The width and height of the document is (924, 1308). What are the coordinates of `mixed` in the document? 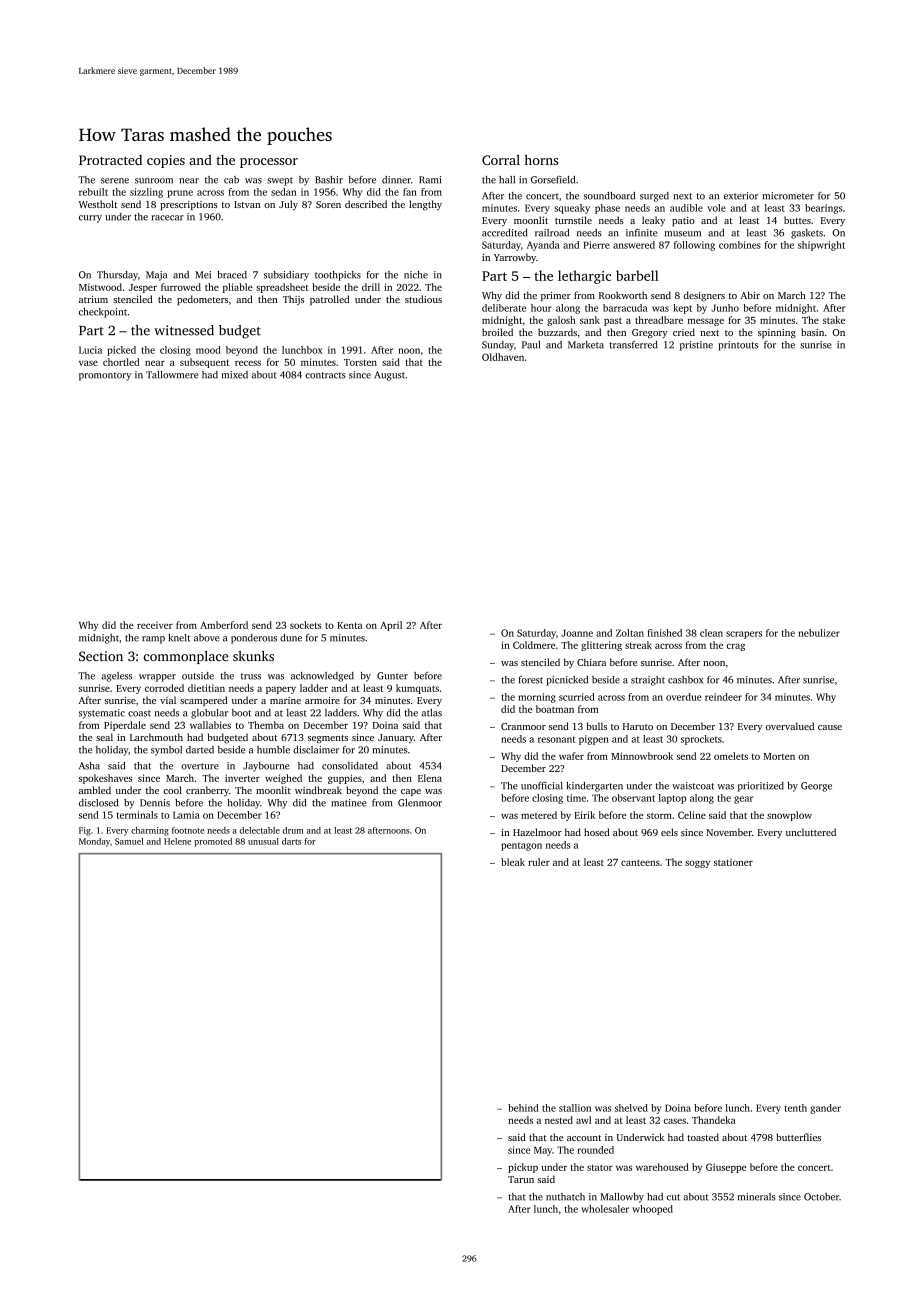 It's located at (235, 375).
